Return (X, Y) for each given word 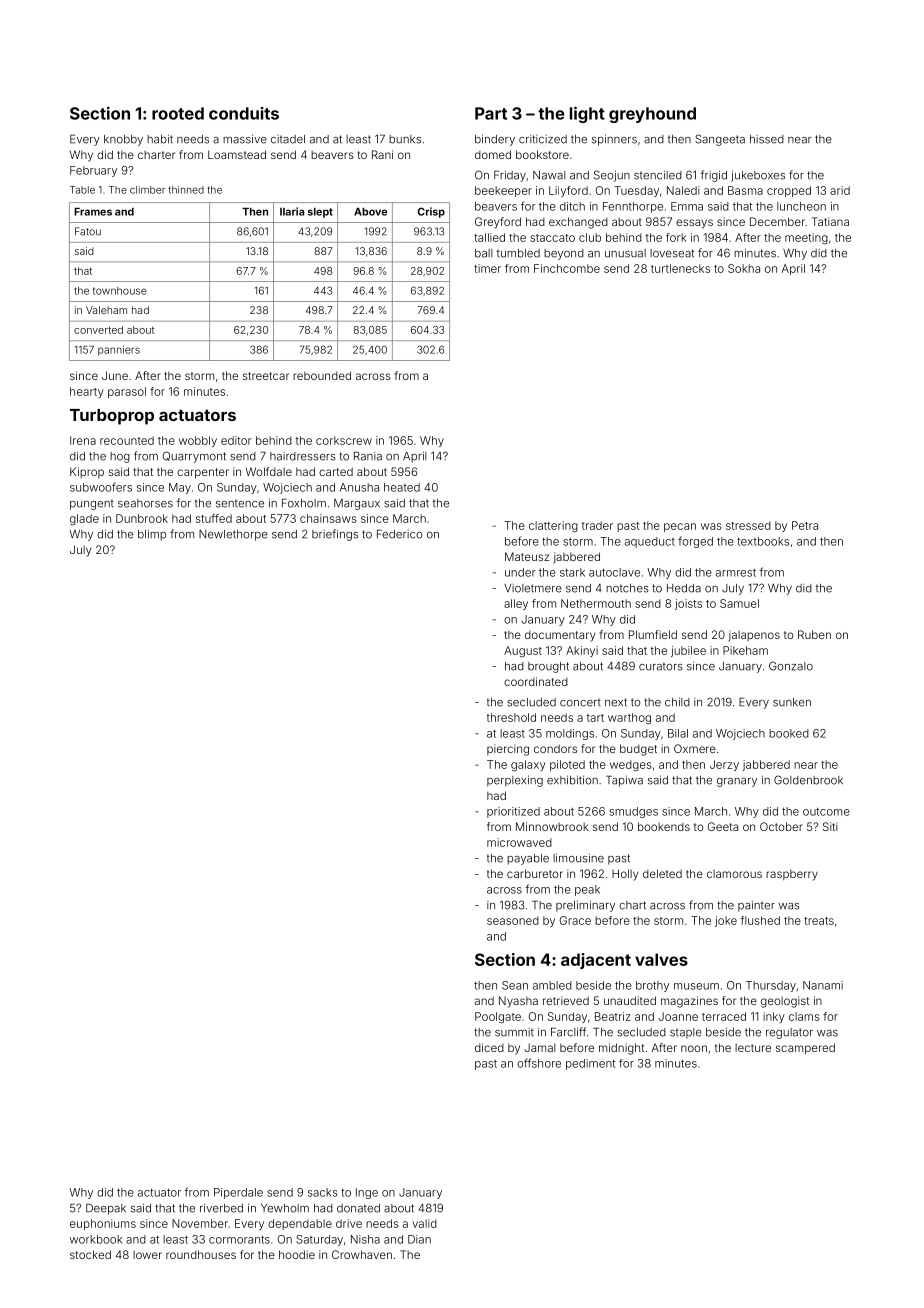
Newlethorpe (233, 535)
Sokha (744, 268)
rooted (178, 113)
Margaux (357, 504)
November (200, 1223)
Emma (687, 206)
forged (695, 542)
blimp (152, 535)
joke (726, 921)
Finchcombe (567, 268)
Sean (515, 985)
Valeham (106, 310)
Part (491, 113)
